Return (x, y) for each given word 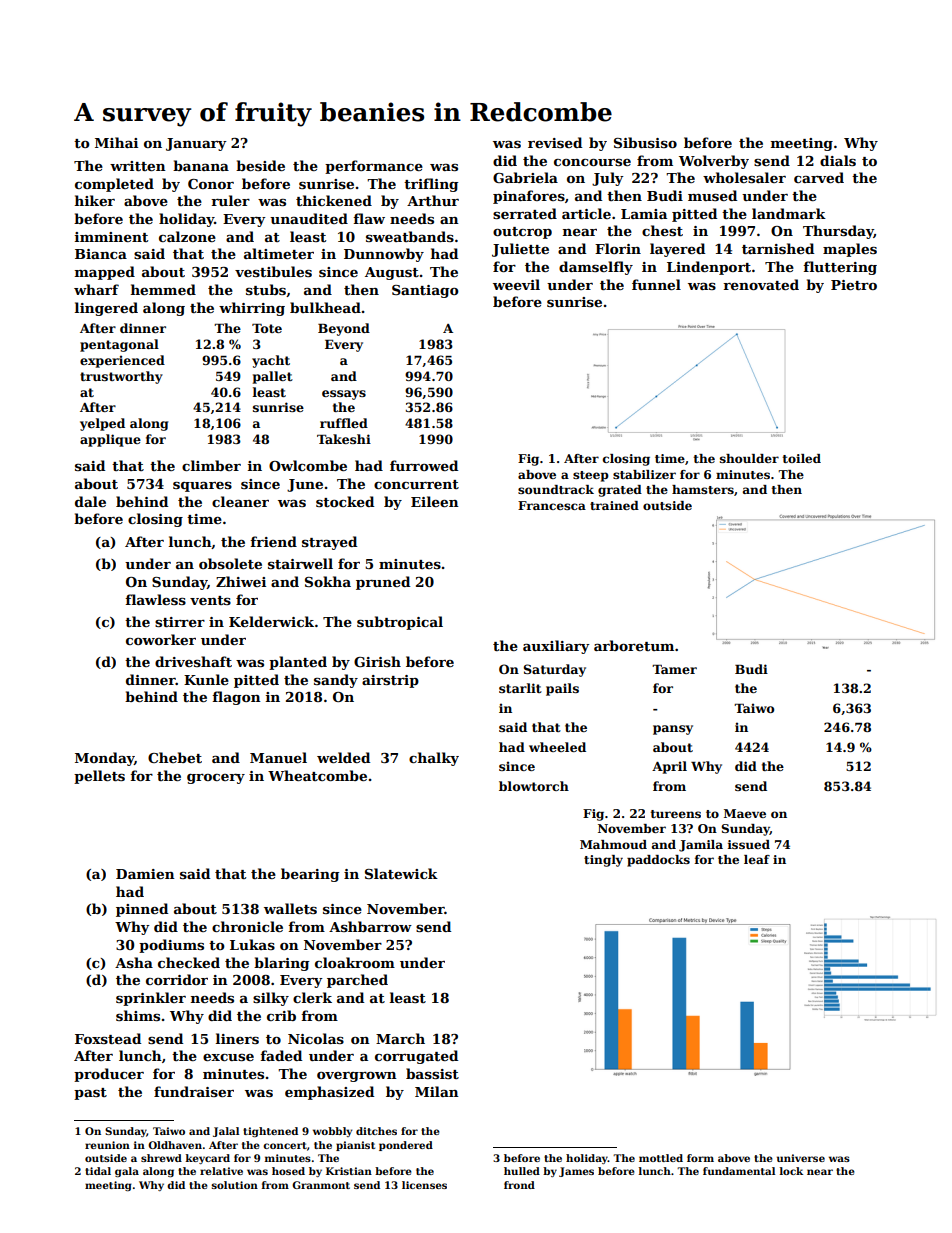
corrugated (416, 1057)
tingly (603, 861)
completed (114, 185)
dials (838, 160)
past (90, 1094)
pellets (99, 777)
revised (555, 142)
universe (801, 1158)
